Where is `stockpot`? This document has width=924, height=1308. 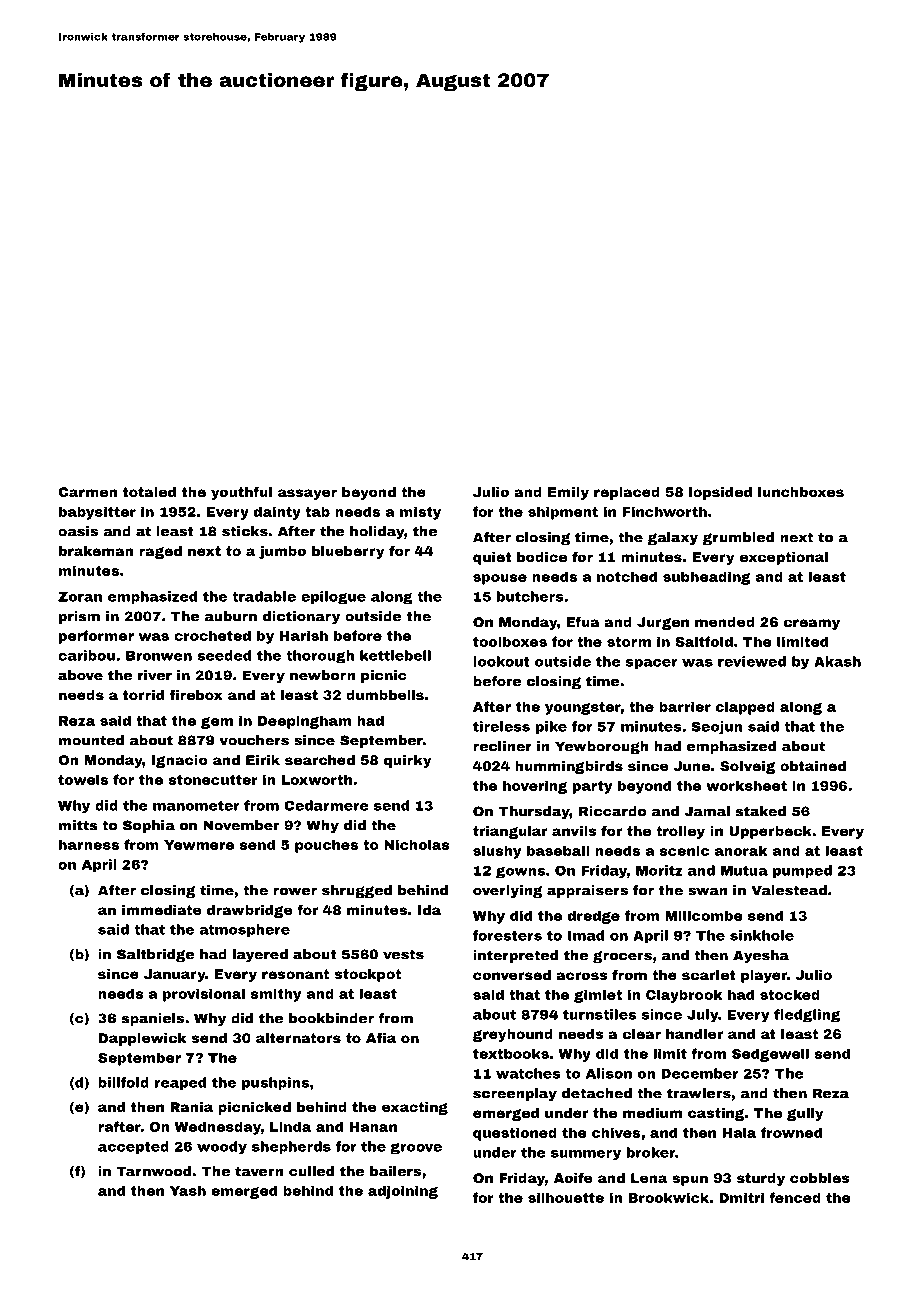 stockpot is located at coordinates (368, 975).
